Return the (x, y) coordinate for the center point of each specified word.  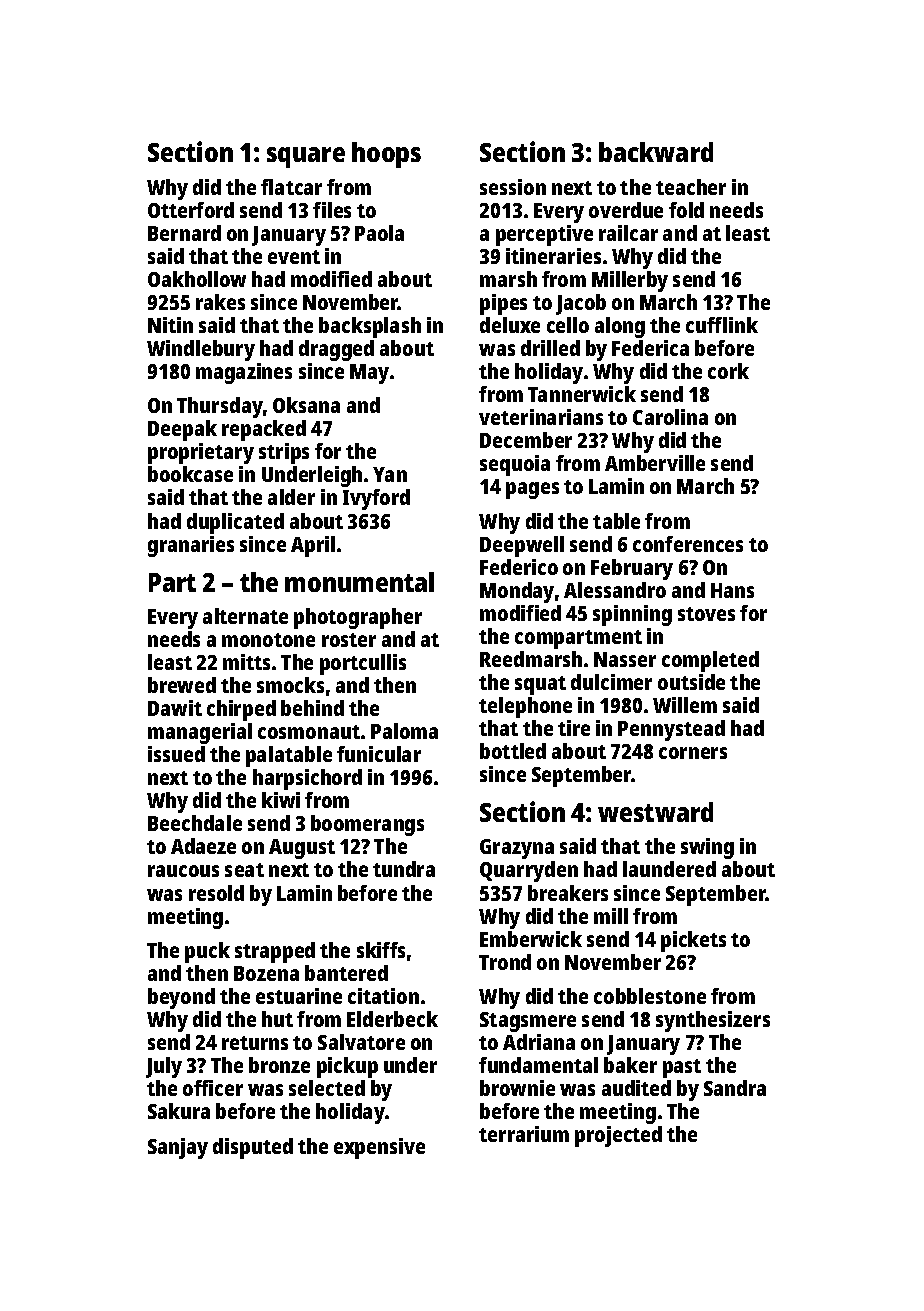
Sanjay (178, 1148)
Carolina (670, 417)
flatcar (291, 187)
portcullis (363, 664)
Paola (379, 233)
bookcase (190, 474)
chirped (241, 710)
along (620, 327)
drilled (550, 348)
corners (693, 753)
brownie (517, 1088)
